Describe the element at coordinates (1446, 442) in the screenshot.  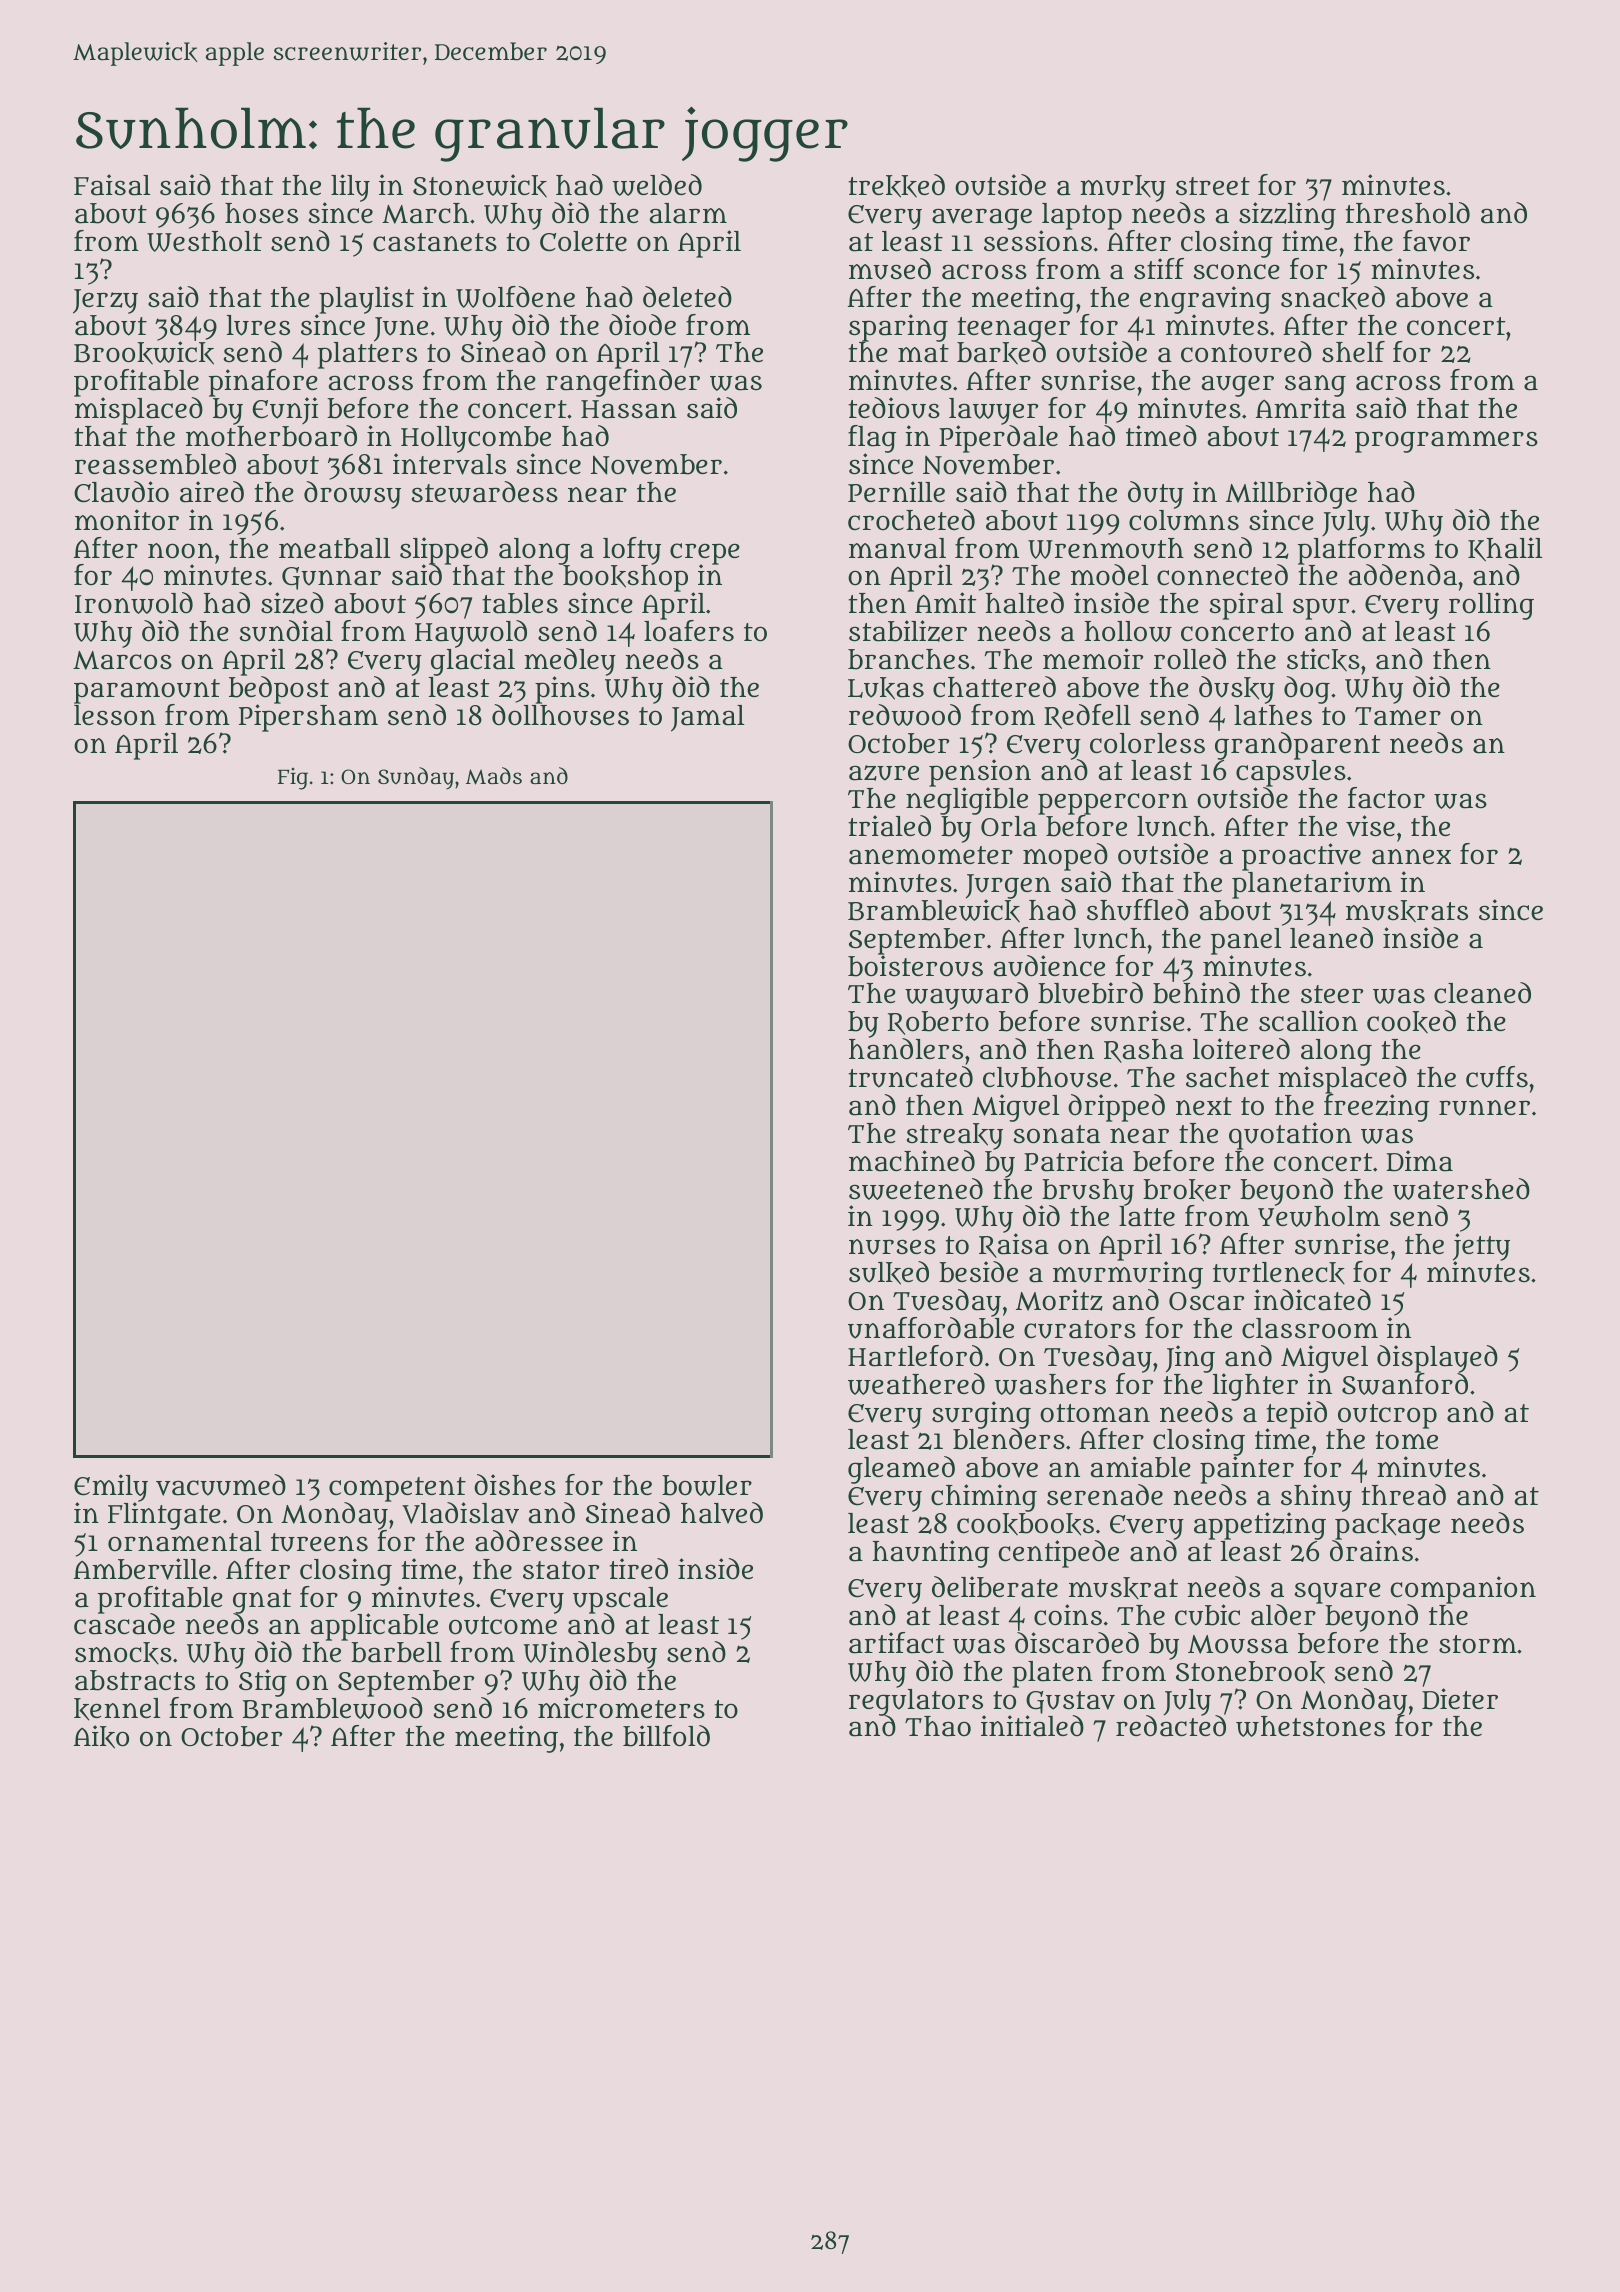
I see `programmers` at that location.
